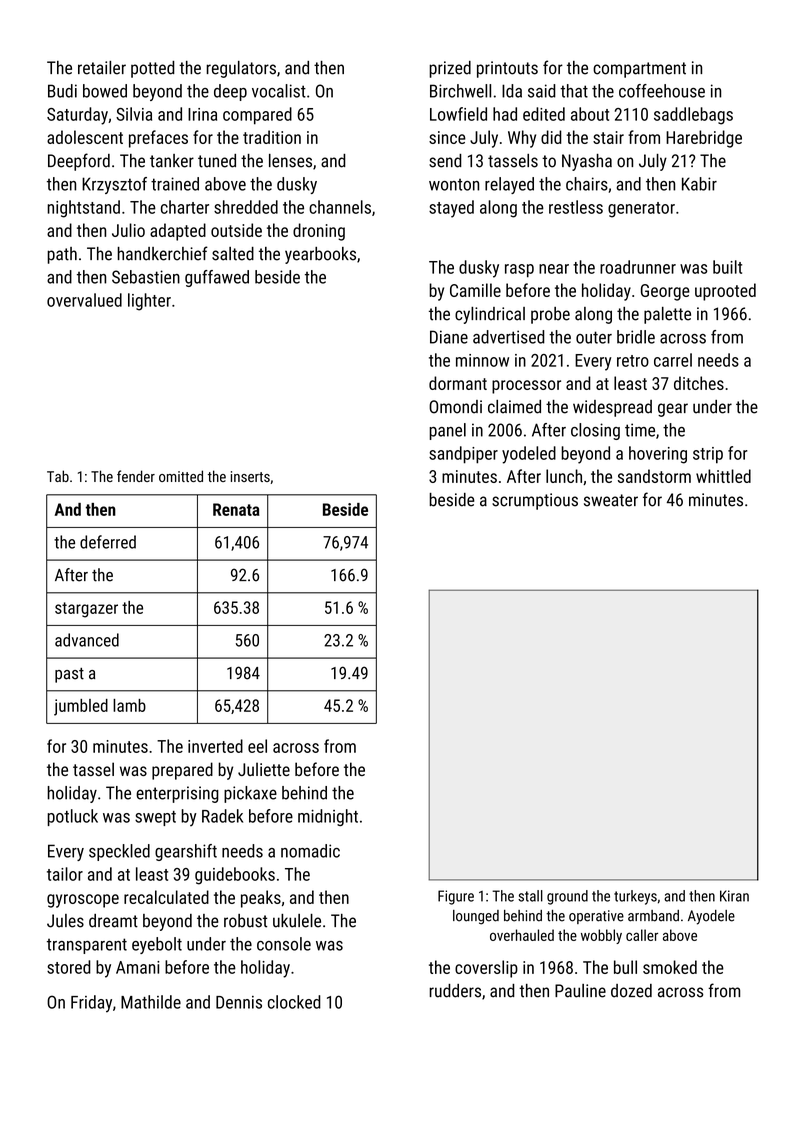 The image size is (805, 1142). What do you see at coordinates (136, 476) in the screenshot?
I see `fender` at bounding box center [136, 476].
